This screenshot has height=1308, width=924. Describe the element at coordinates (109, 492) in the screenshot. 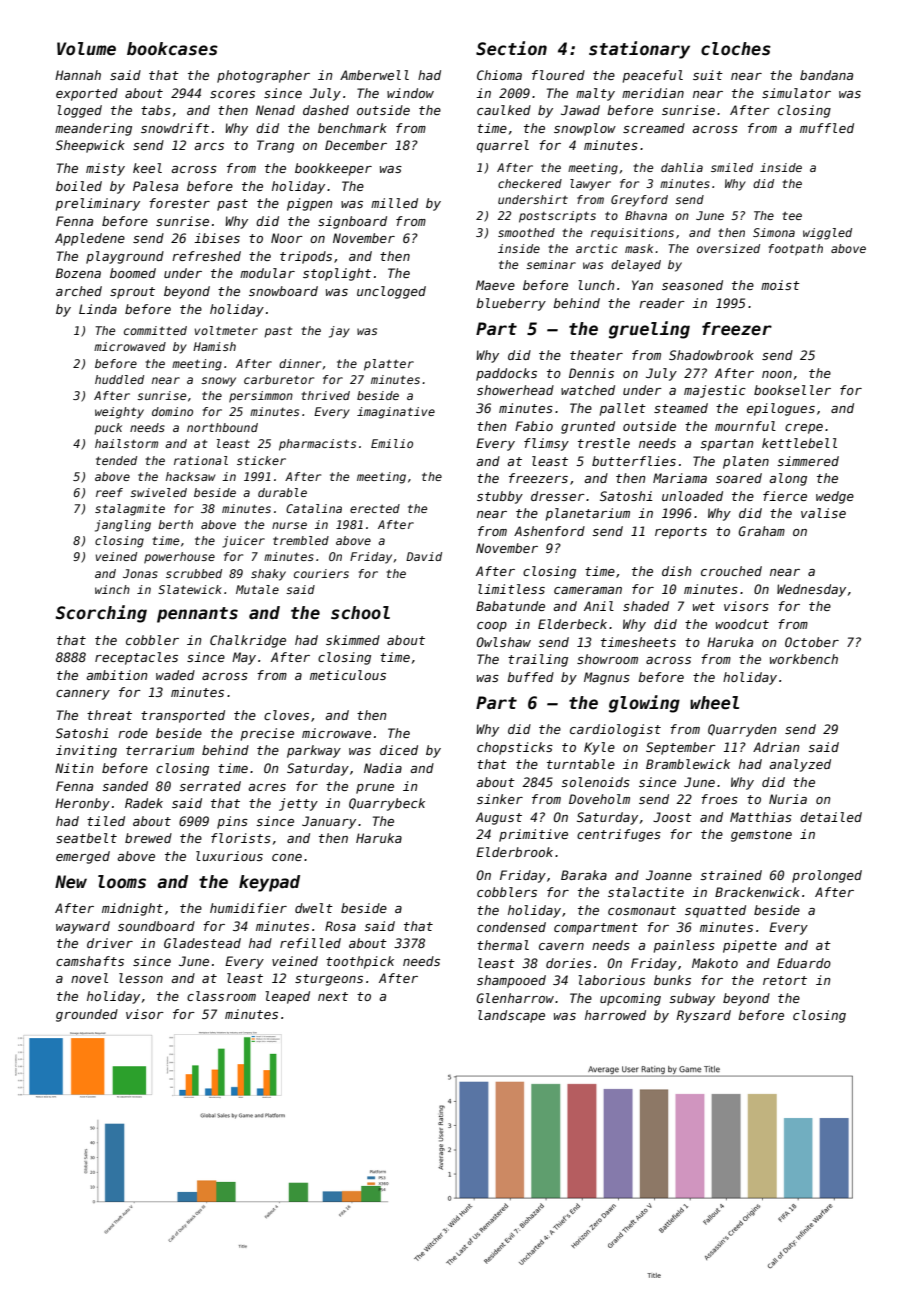

I see `reef` at that location.
